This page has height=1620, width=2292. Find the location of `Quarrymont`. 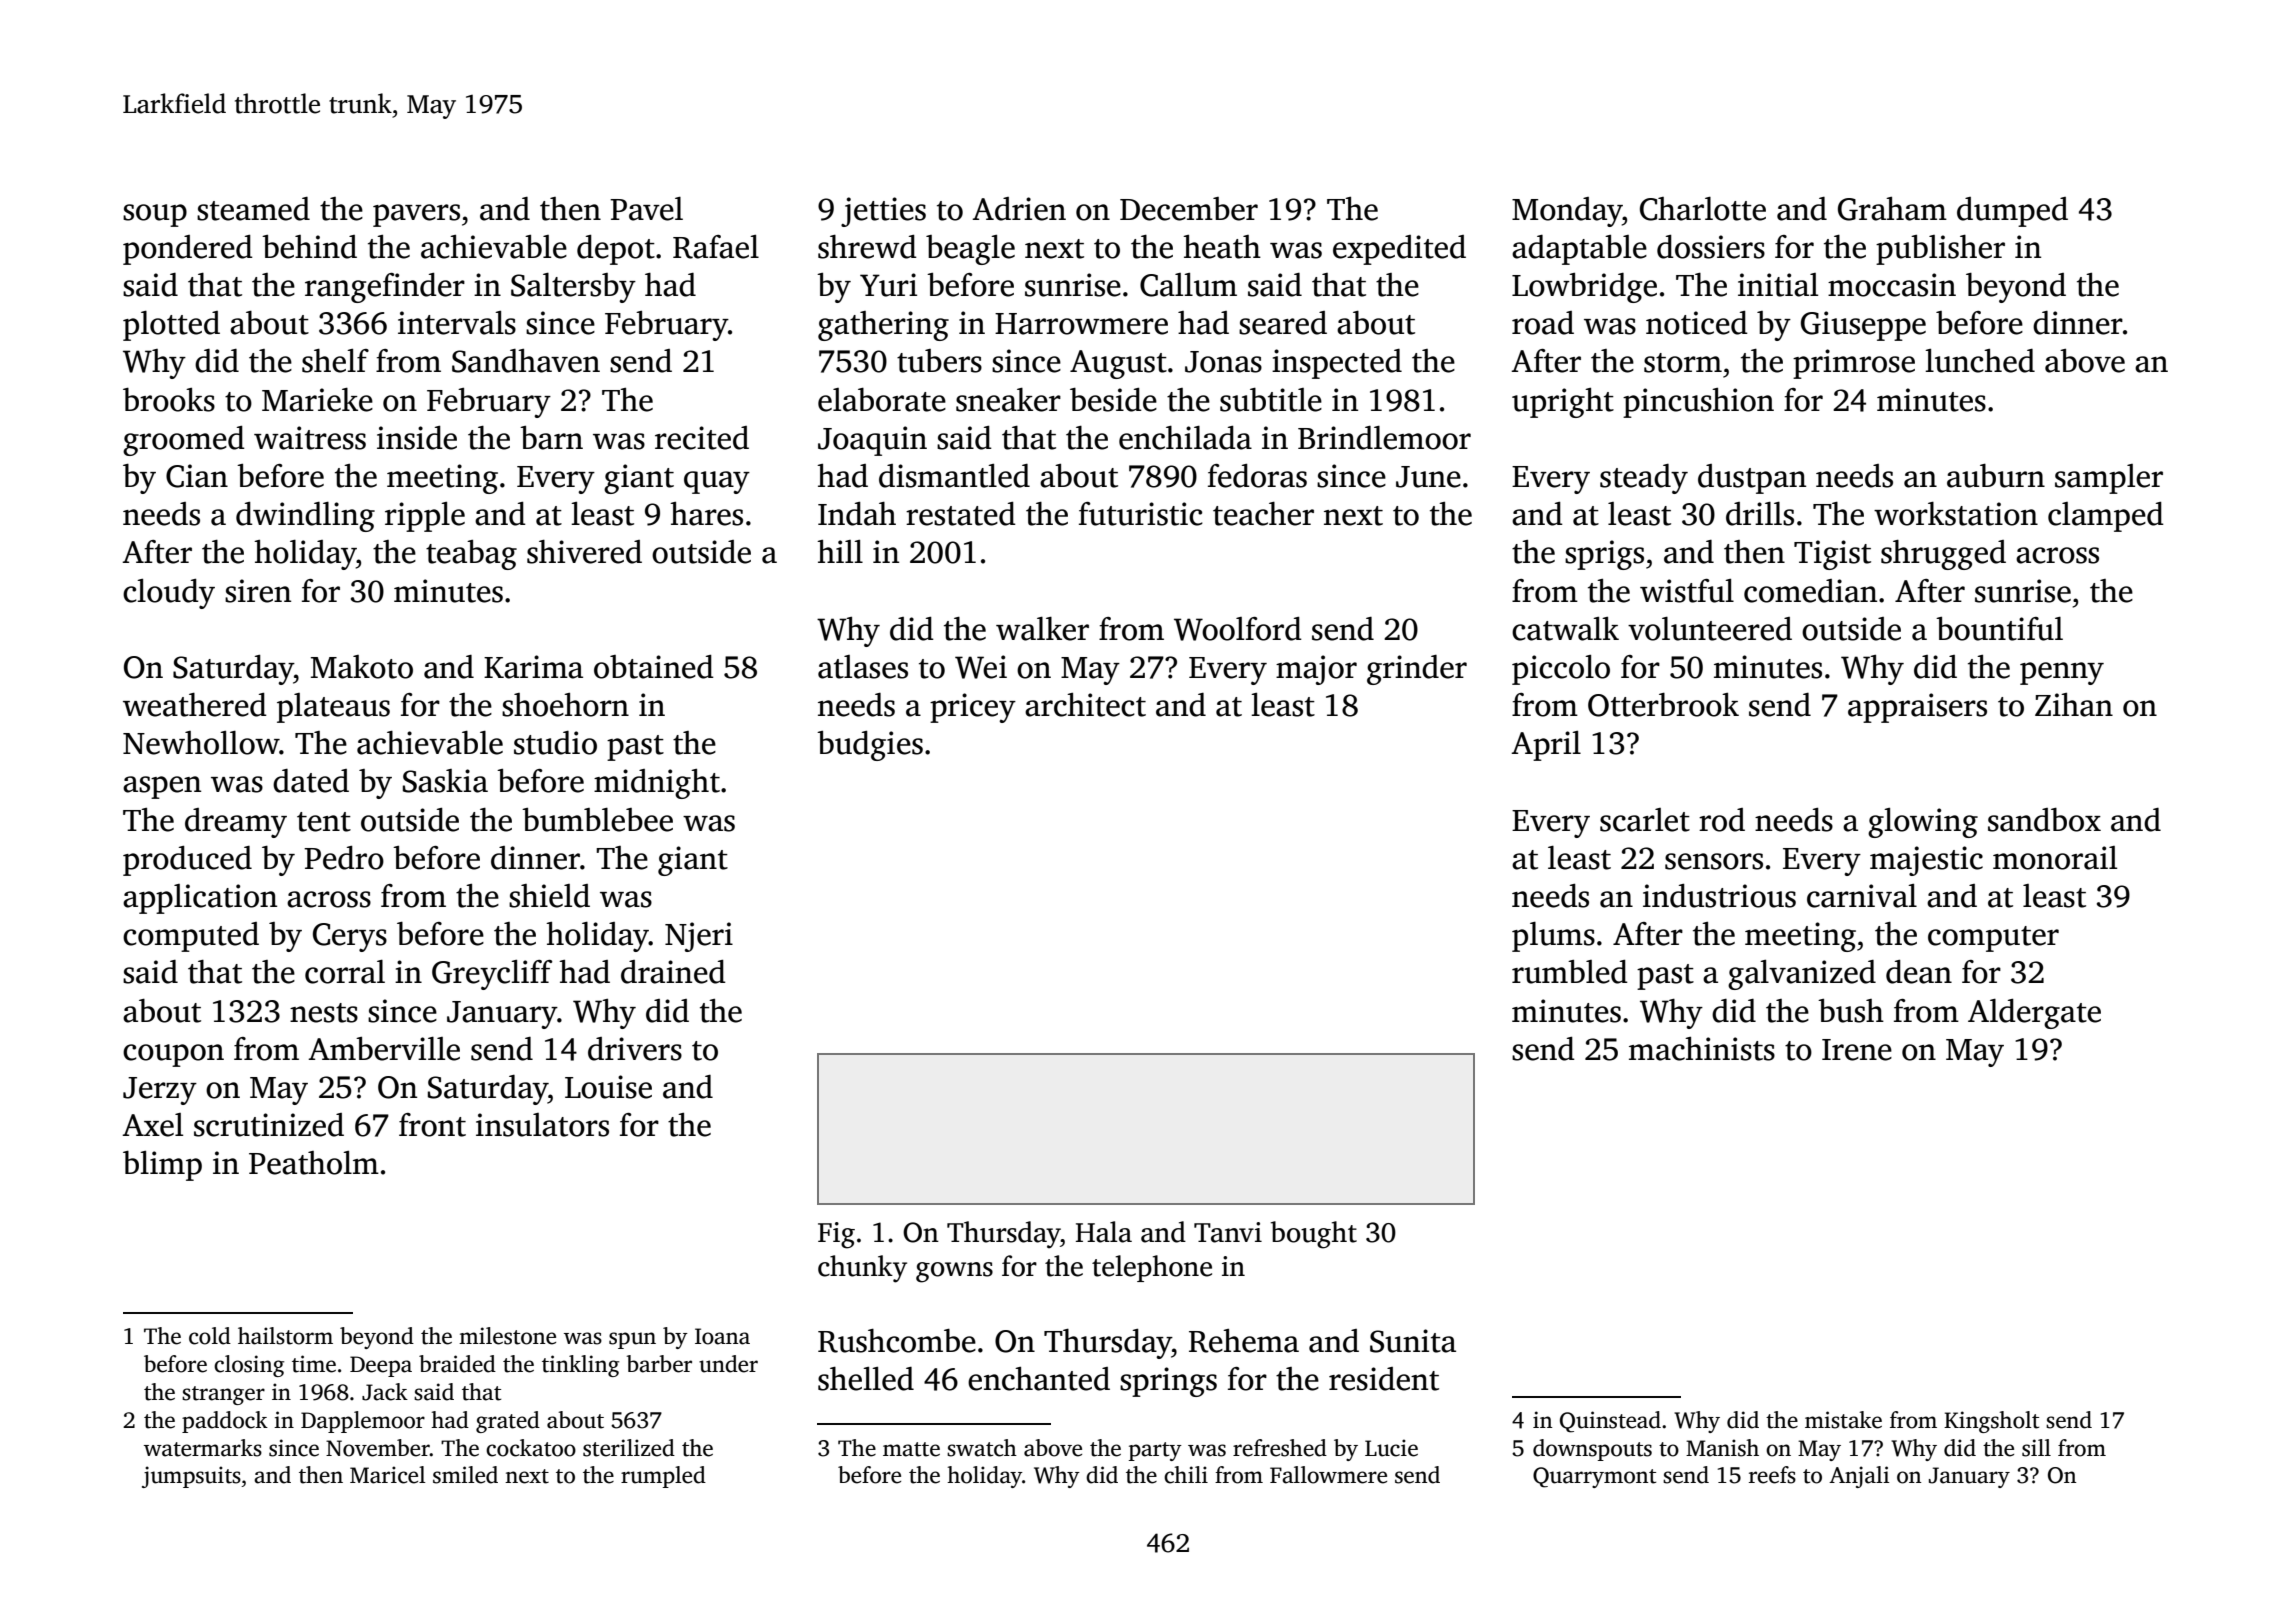

Quarrymont is located at coordinates (1594, 1477).
